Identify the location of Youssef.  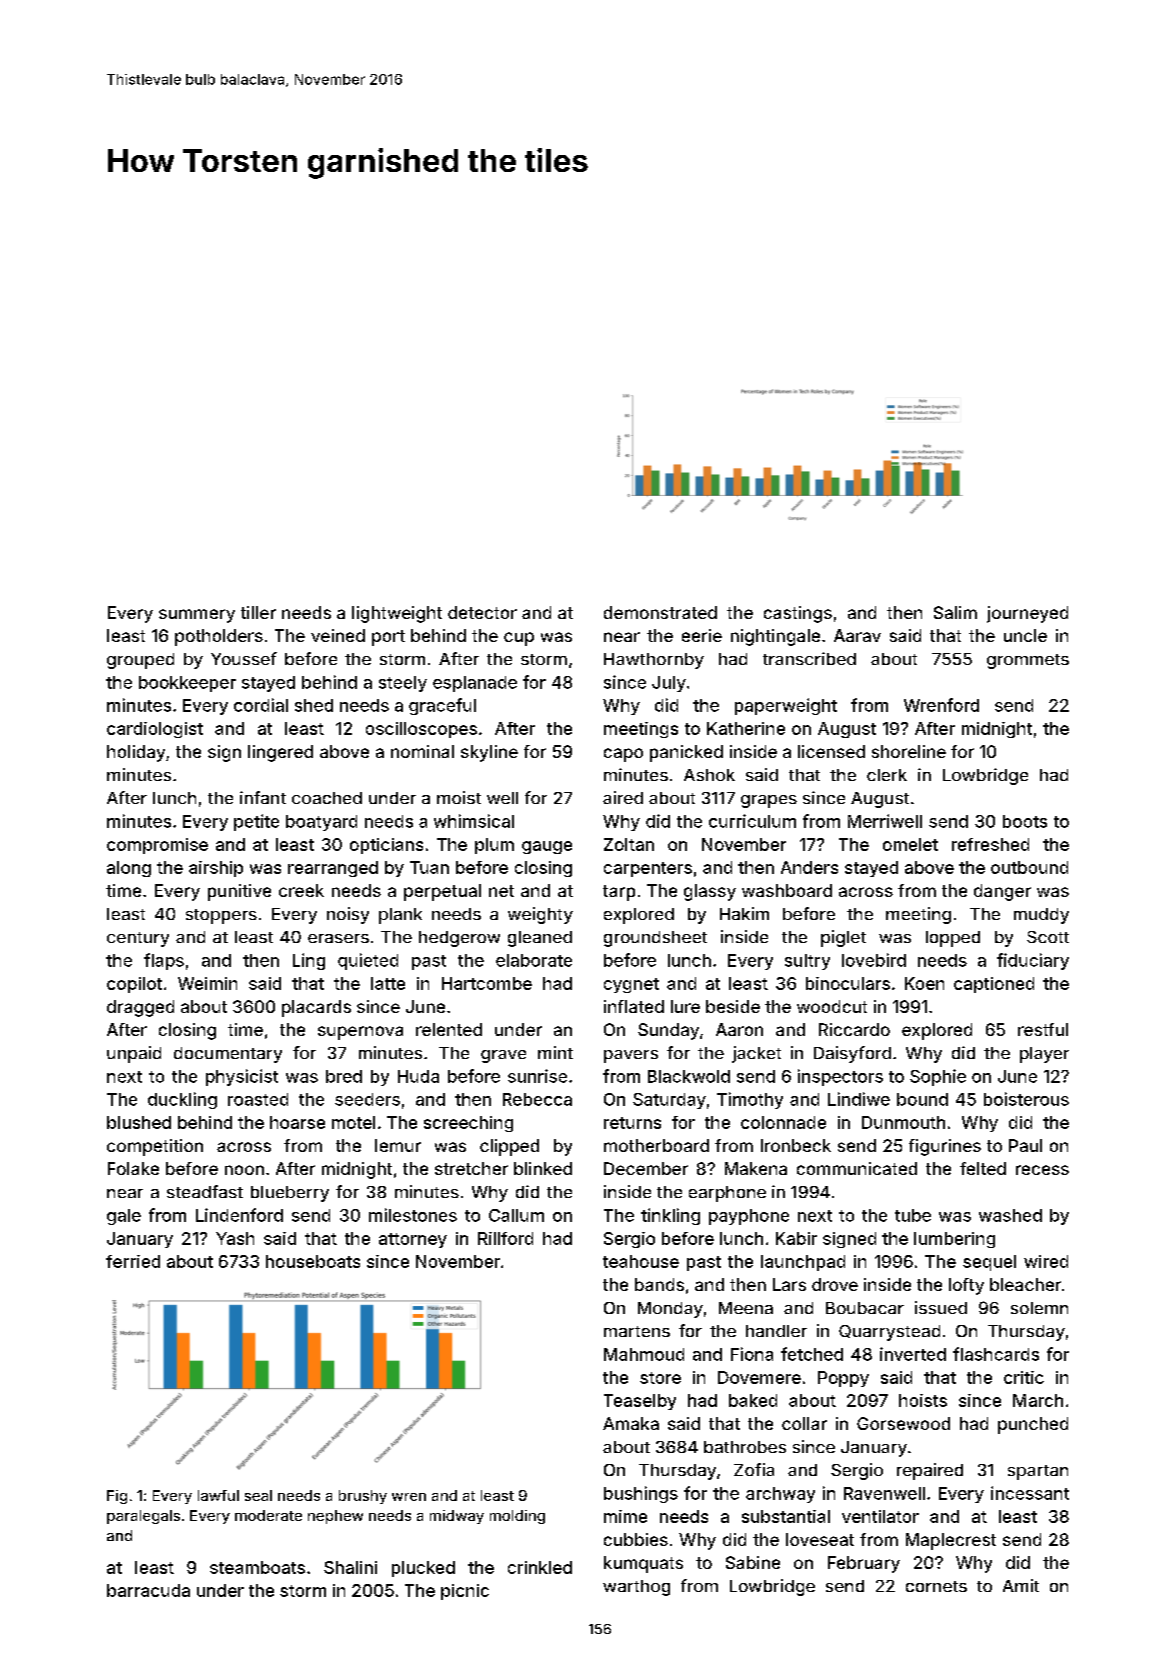
(244, 658).
